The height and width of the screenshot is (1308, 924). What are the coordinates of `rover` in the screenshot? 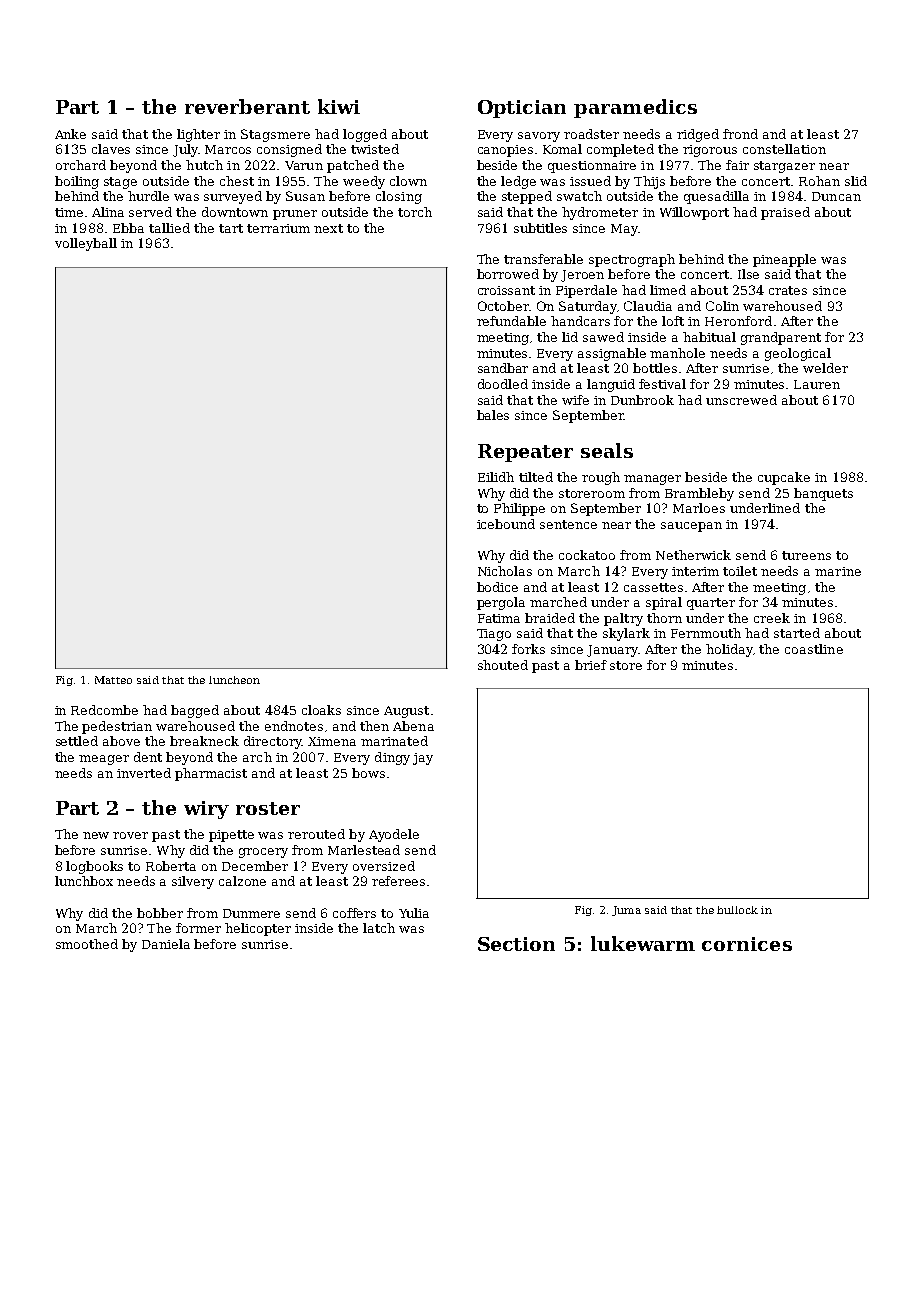 It's located at (130, 835).
